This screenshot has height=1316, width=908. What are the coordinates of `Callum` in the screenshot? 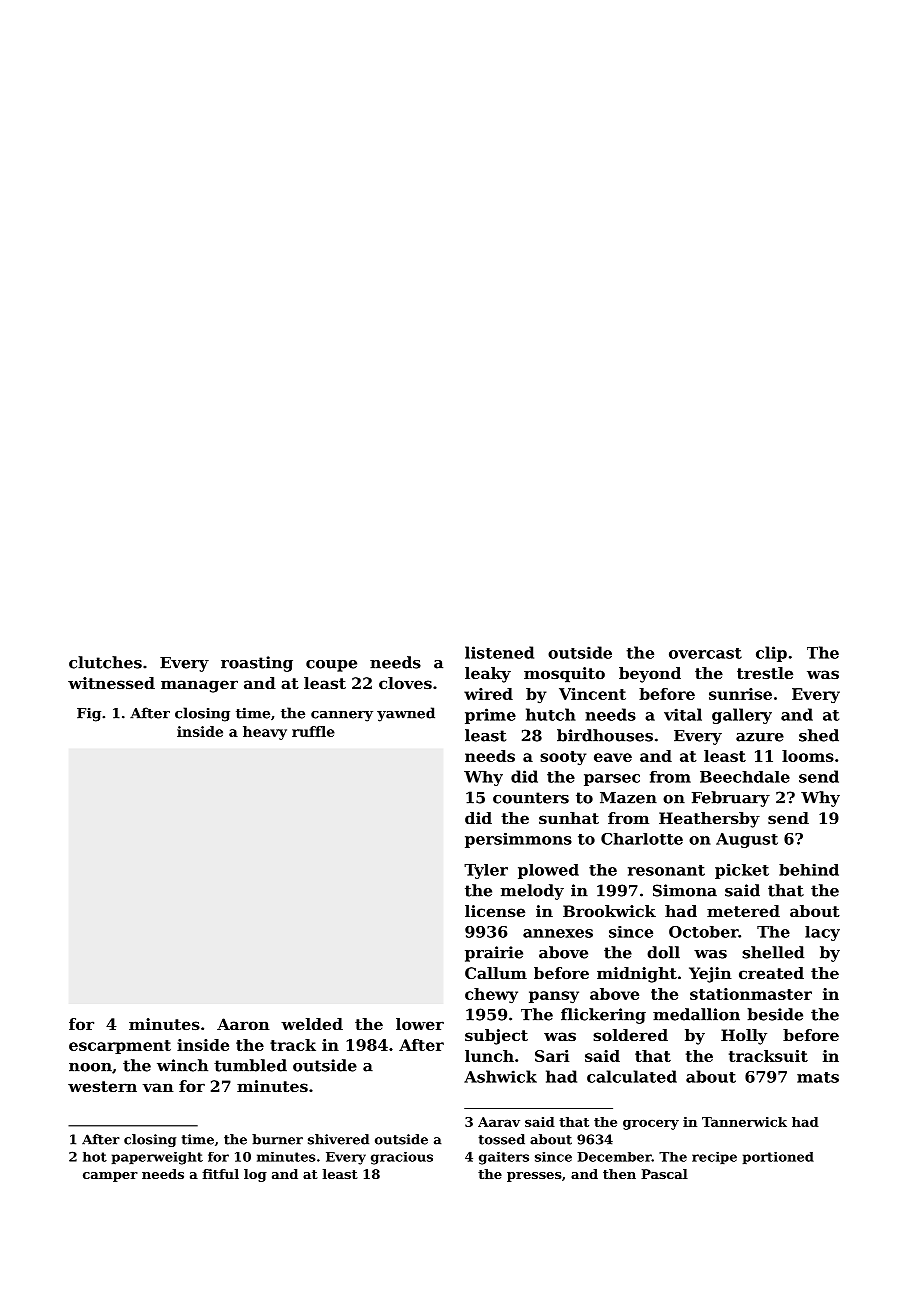 It's located at (496, 973).
